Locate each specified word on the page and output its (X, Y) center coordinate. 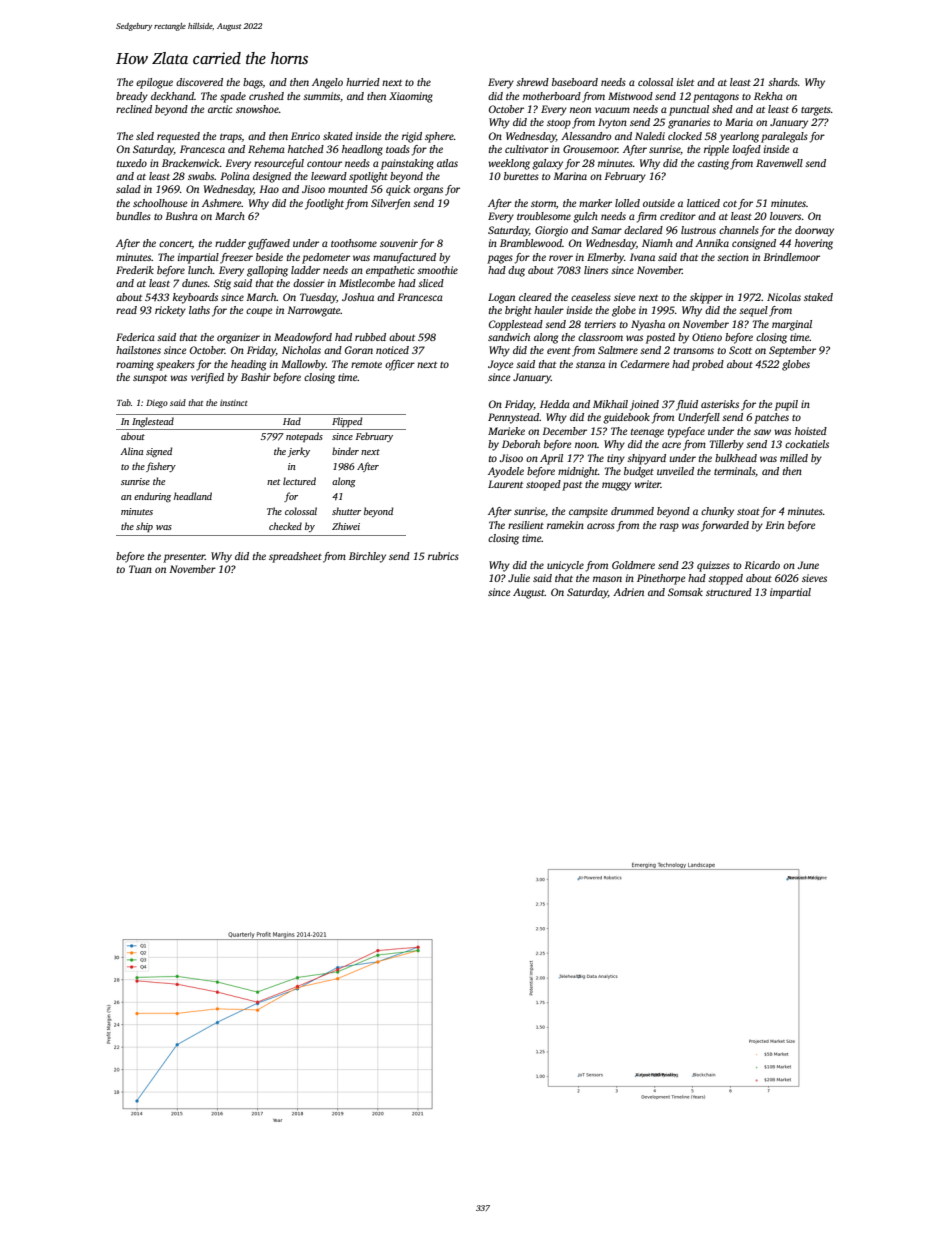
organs (428, 191)
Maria (739, 122)
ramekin (565, 525)
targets (816, 111)
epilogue (154, 83)
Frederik (135, 270)
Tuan (140, 569)
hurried (363, 82)
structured (729, 592)
